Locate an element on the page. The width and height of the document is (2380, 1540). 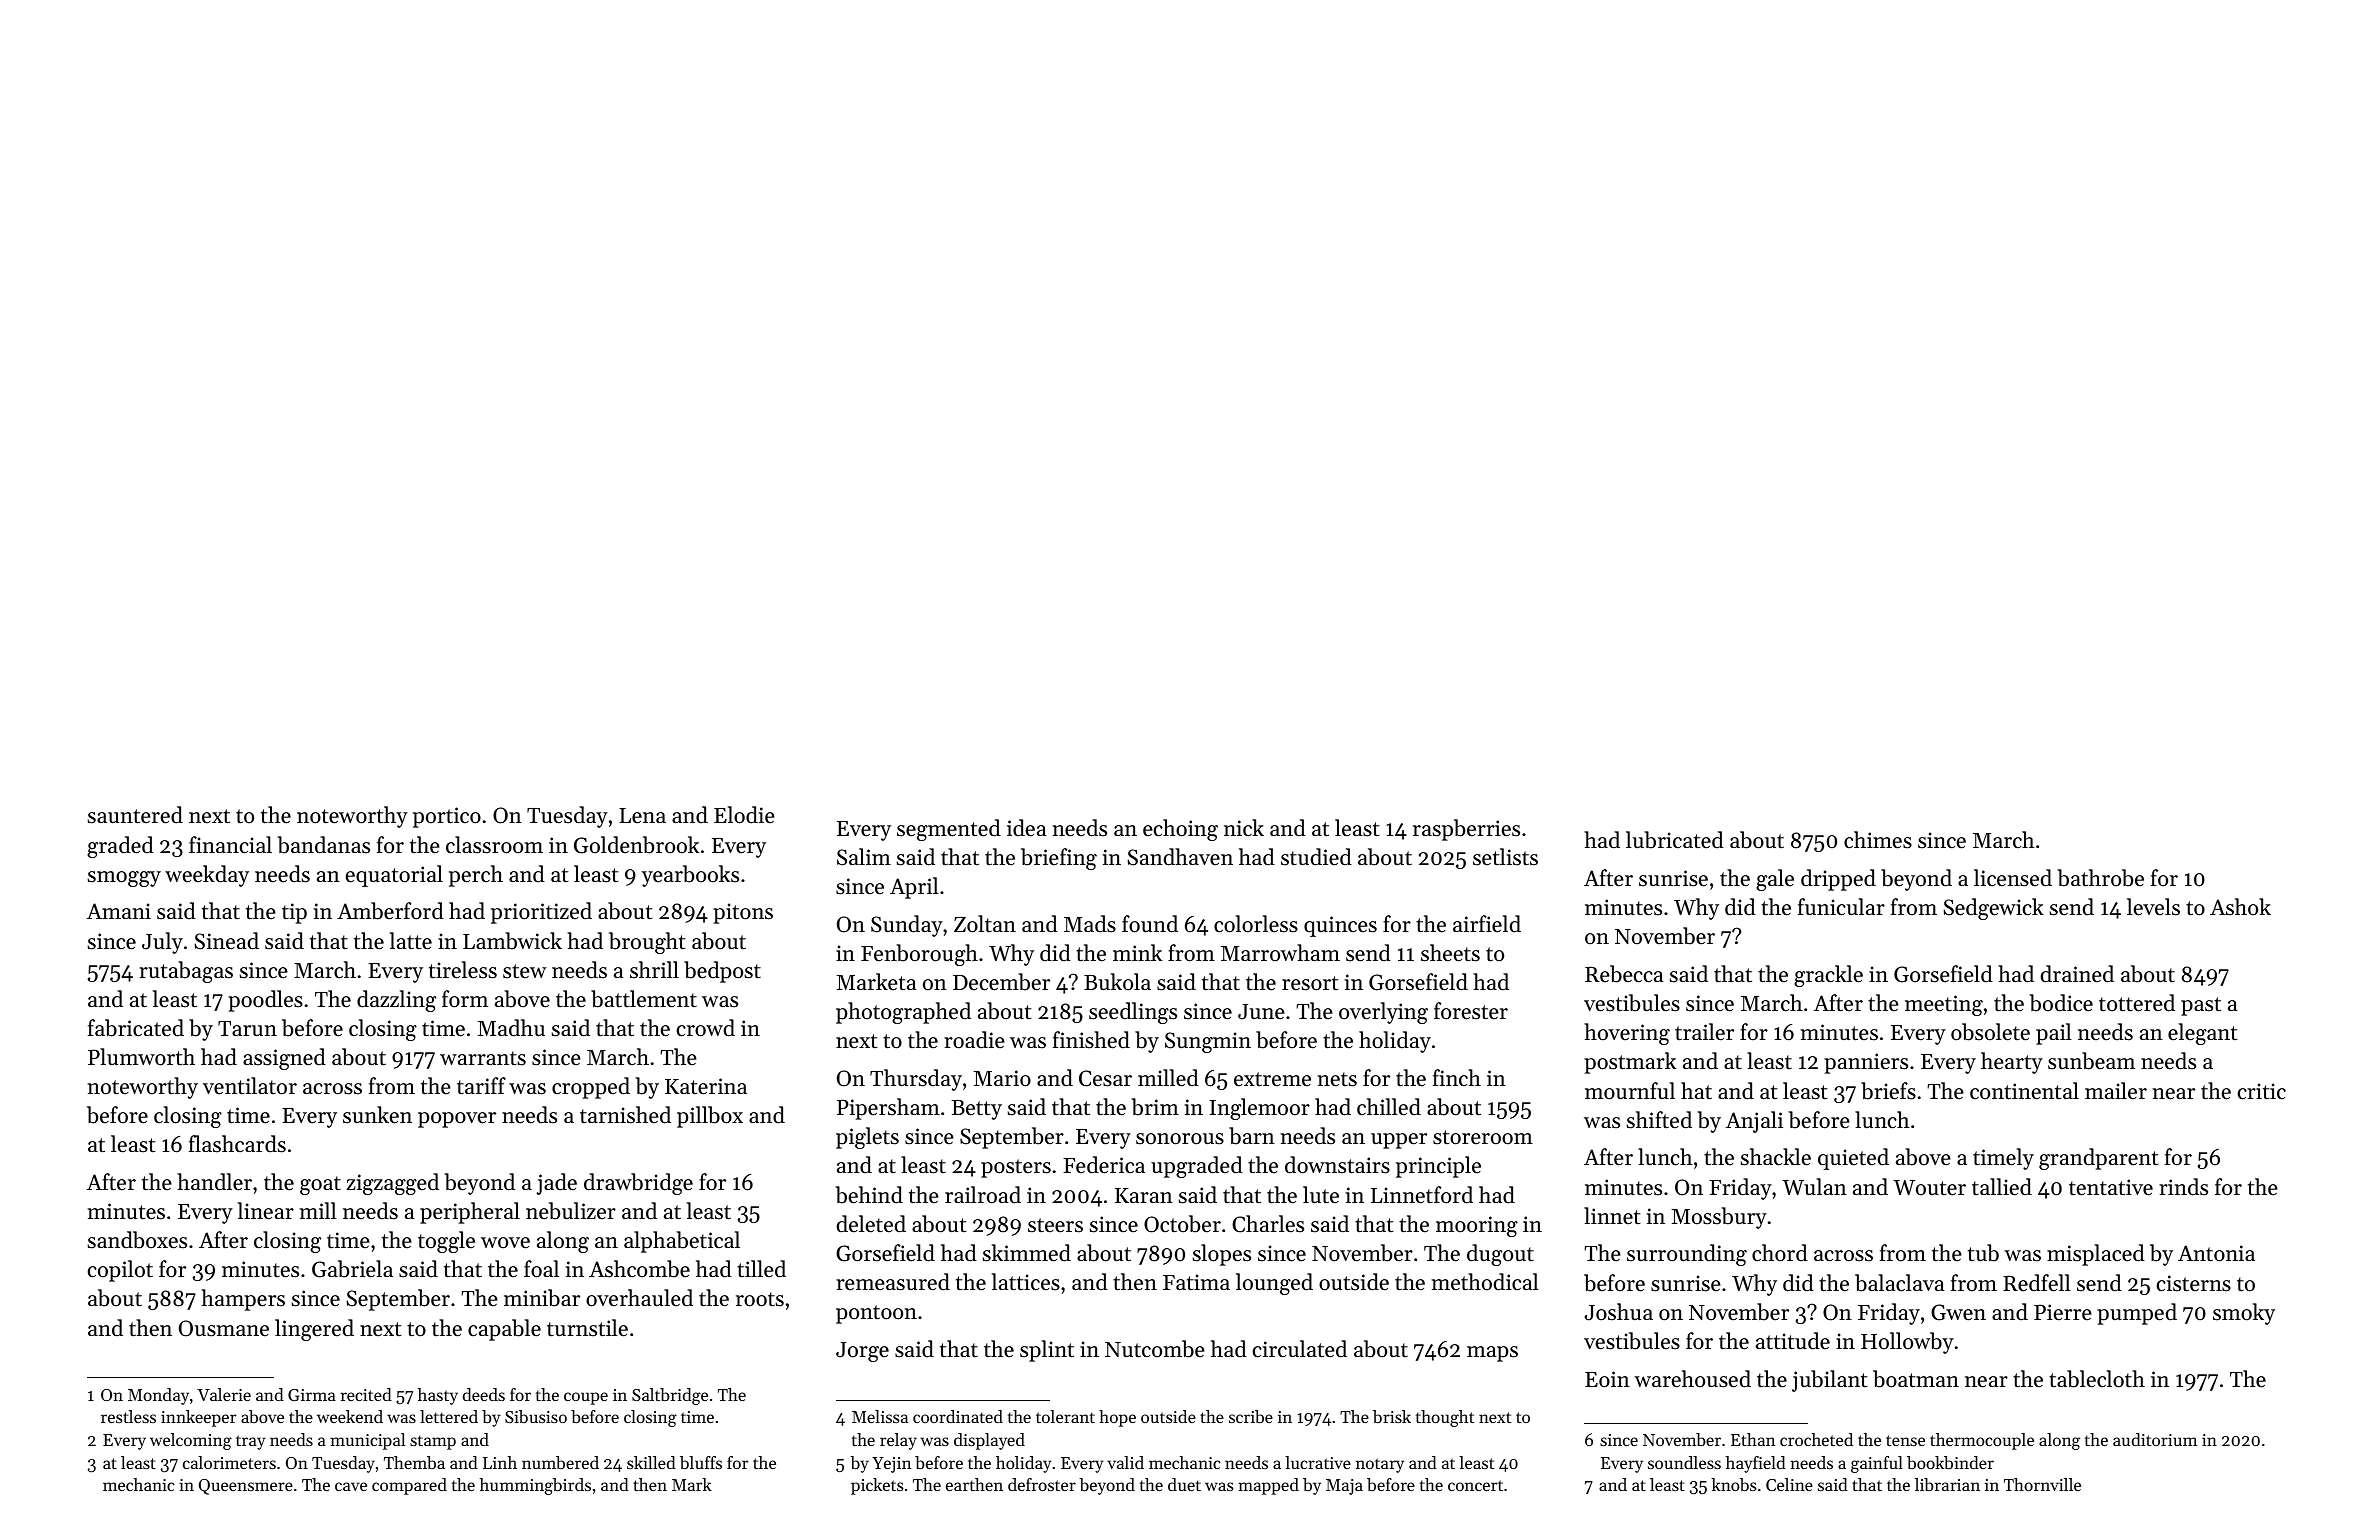
licensed is located at coordinates (2013, 878).
